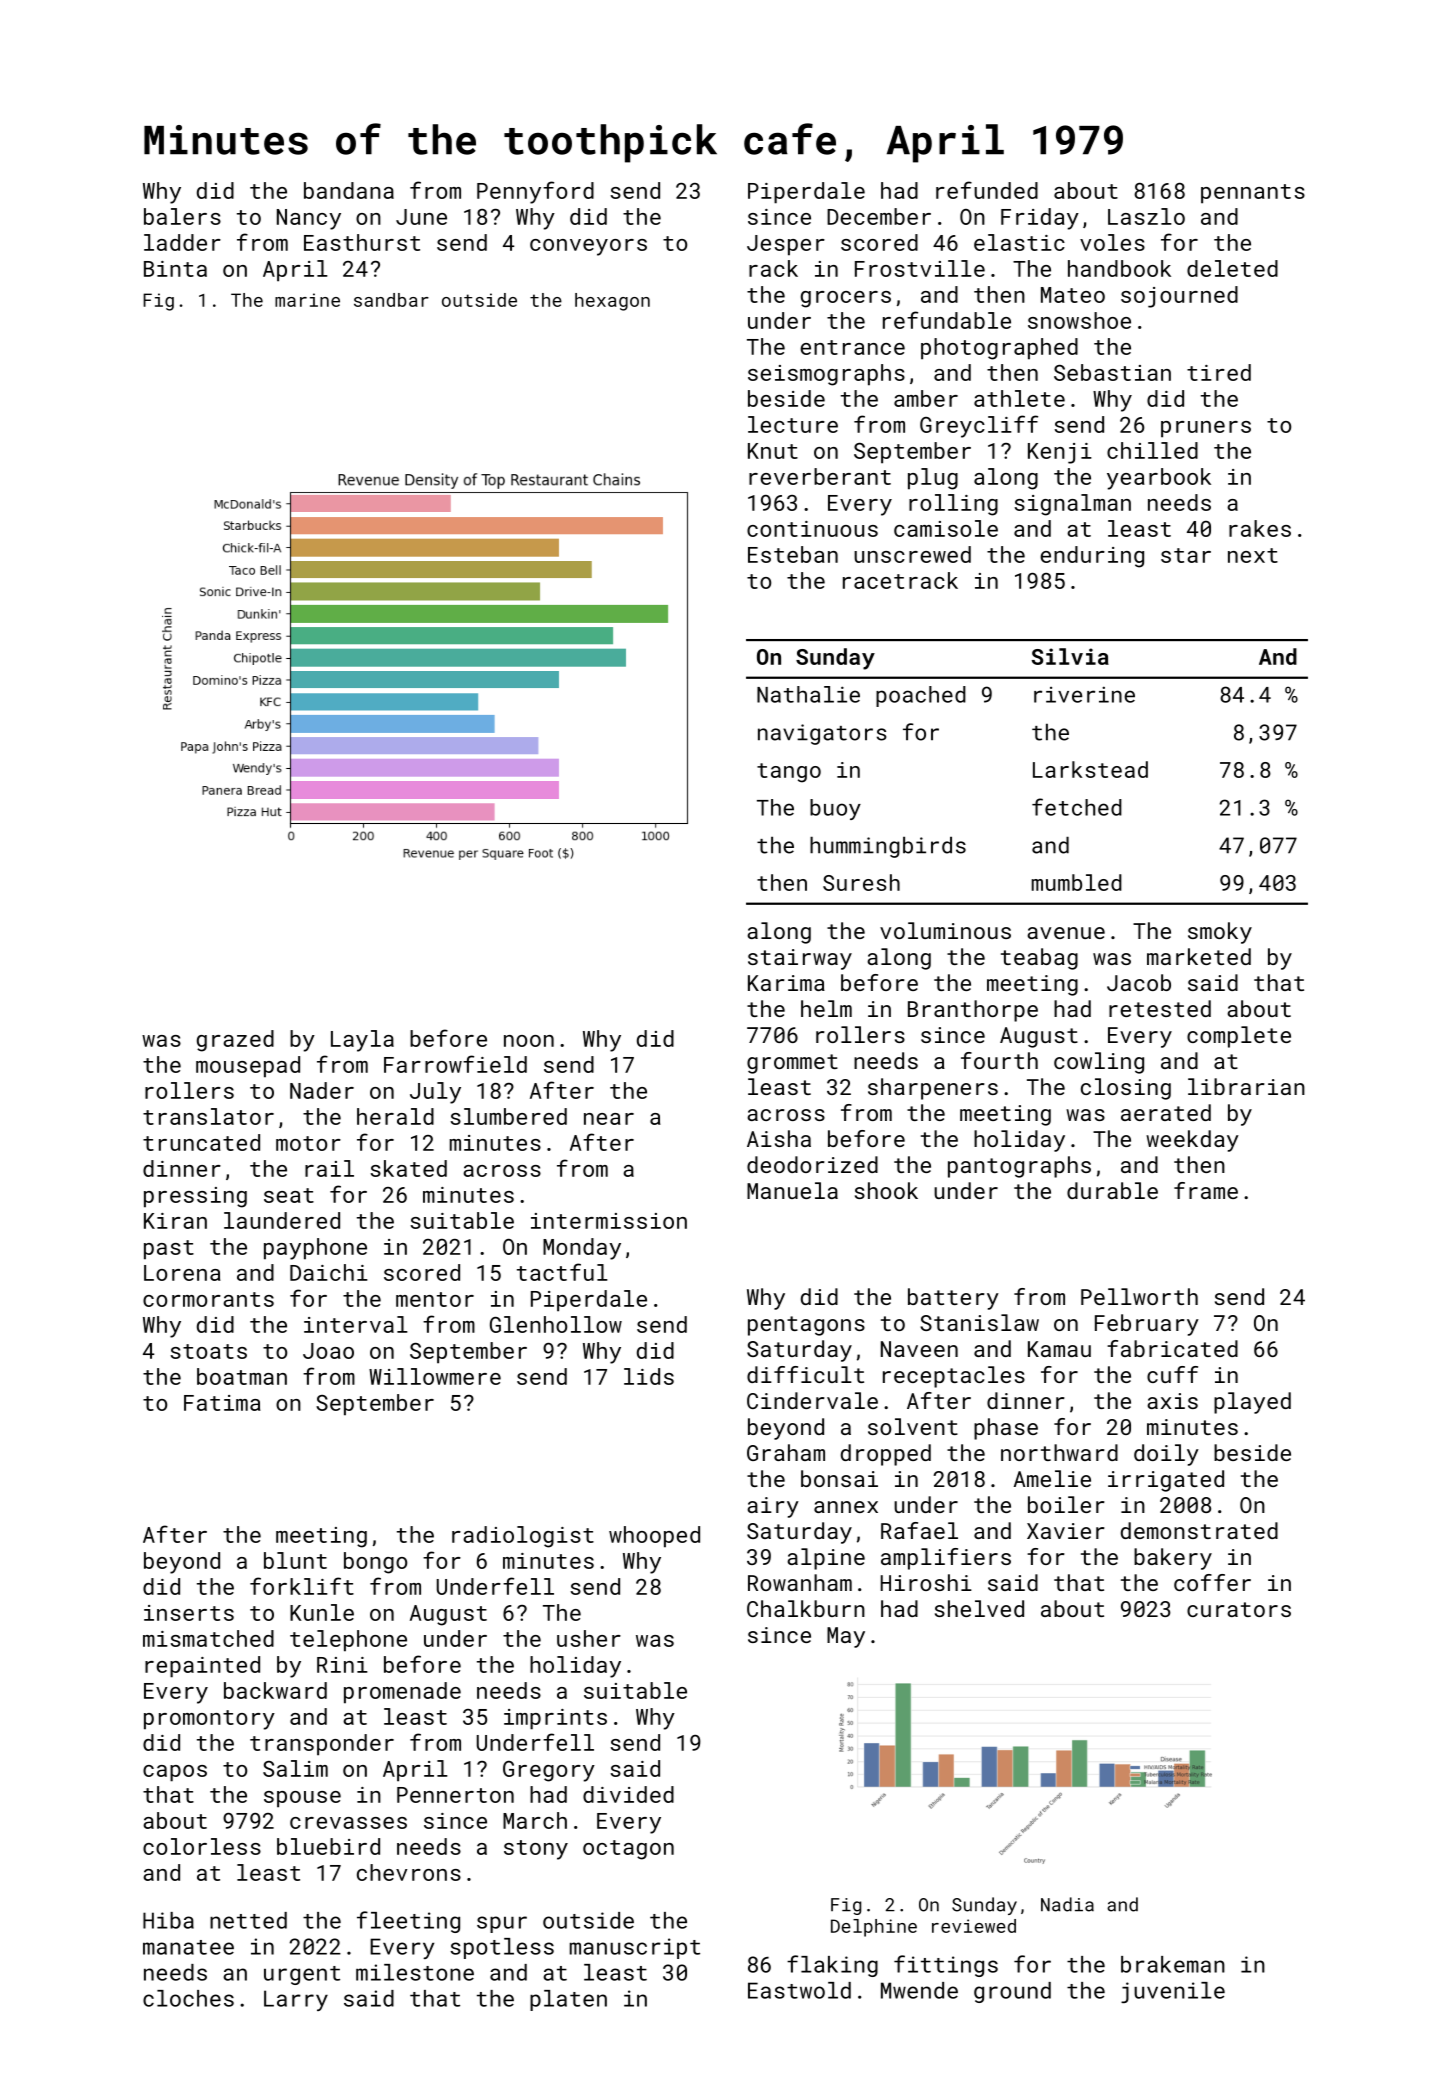 Image resolution: width=1450 pixels, height=2100 pixels. What do you see at coordinates (1220, 933) in the screenshot?
I see `smoky` at bounding box center [1220, 933].
